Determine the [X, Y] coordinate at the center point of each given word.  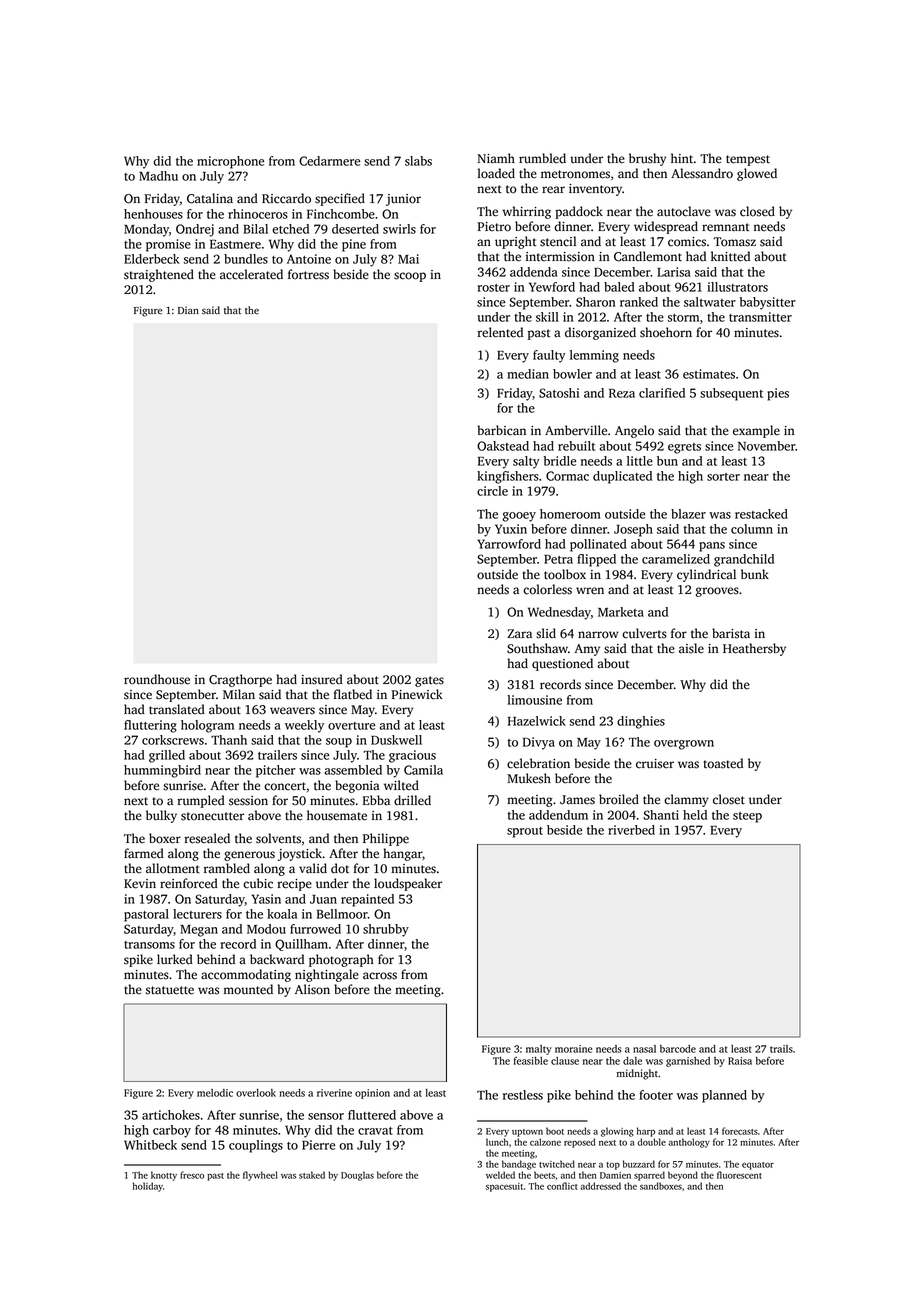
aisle [691, 648]
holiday [148, 1187]
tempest [748, 160]
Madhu [158, 176]
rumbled [542, 158]
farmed [144, 853]
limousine [535, 700]
